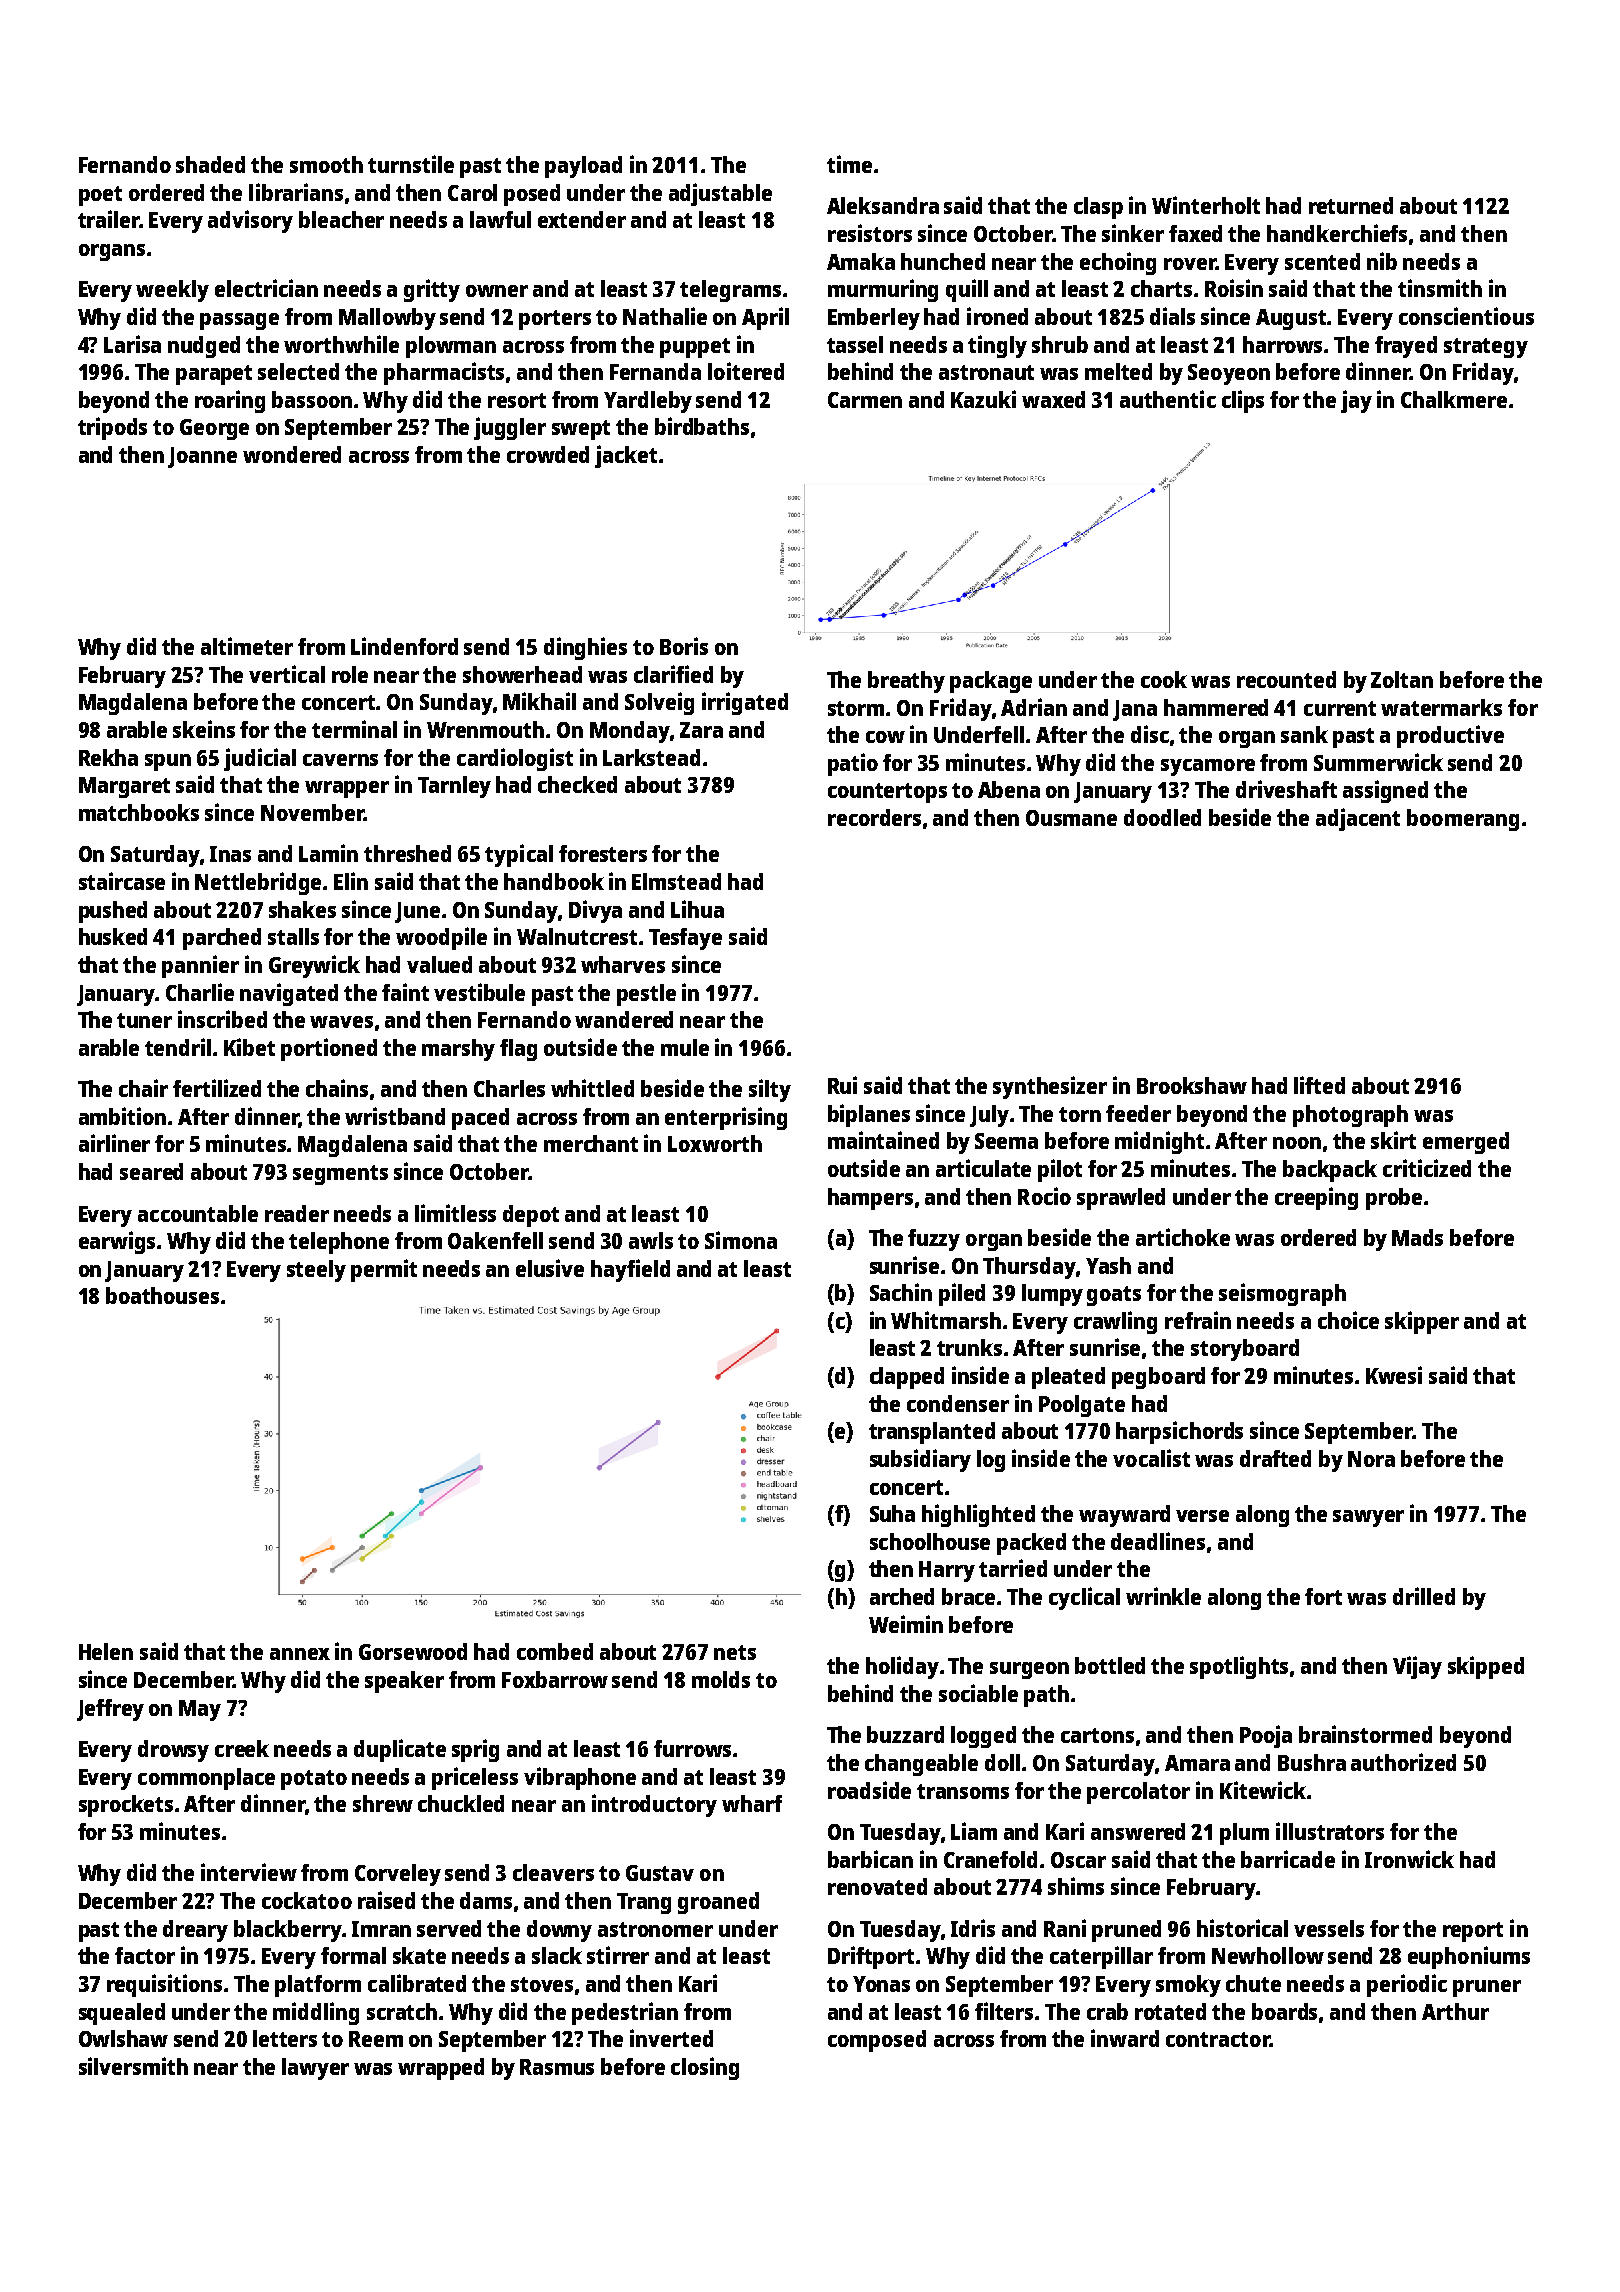 The height and width of the screenshot is (2292, 1620). I want to click on recounted, so click(1286, 679).
